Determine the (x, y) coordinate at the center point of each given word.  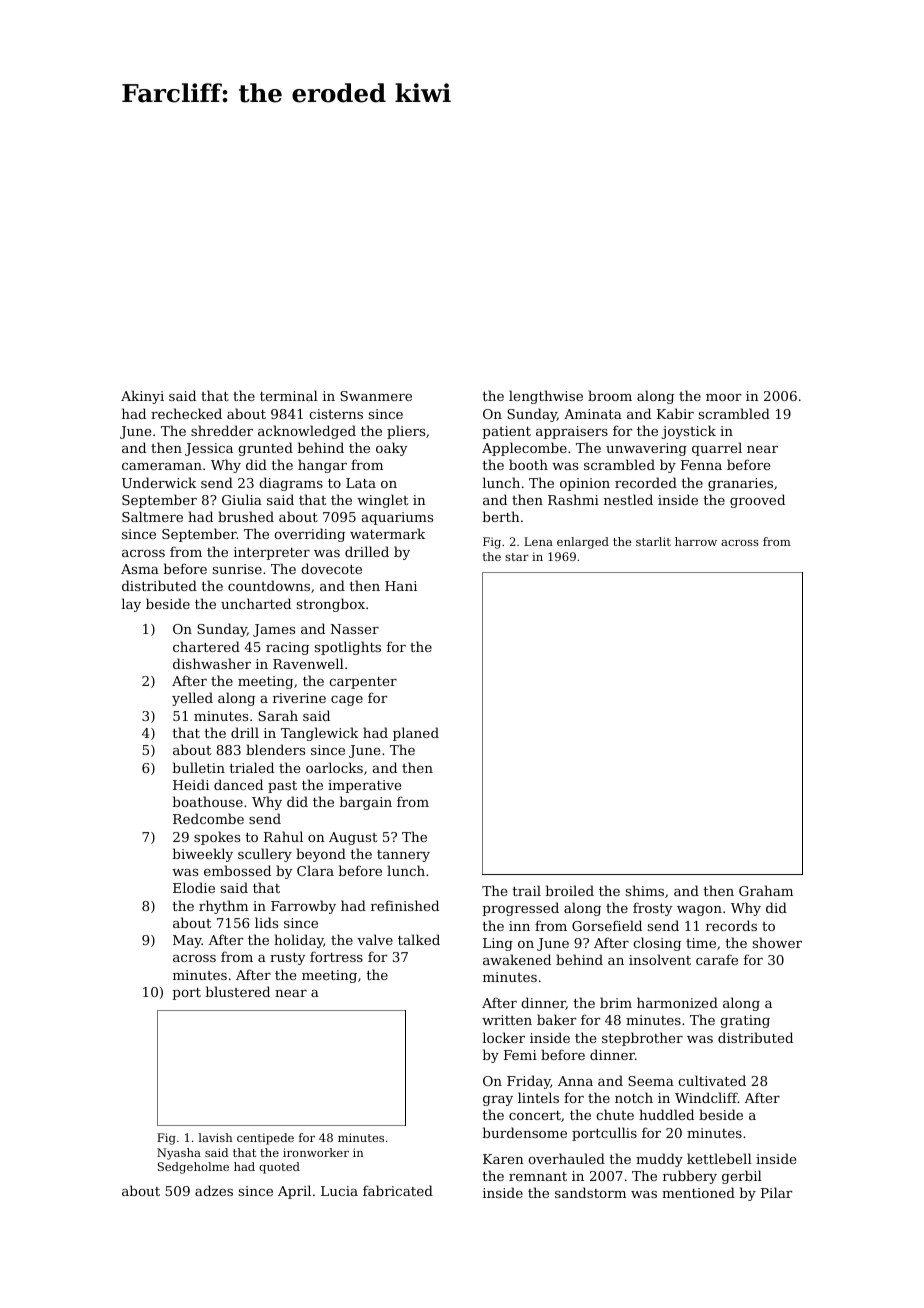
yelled (192, 699)
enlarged (583, 543)
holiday (299, 941)
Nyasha (179, 1154)
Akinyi (142, 397)
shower (777, 942)
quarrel (717, 449)
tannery (403, 856)
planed (416, 734)
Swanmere (376, 396)
